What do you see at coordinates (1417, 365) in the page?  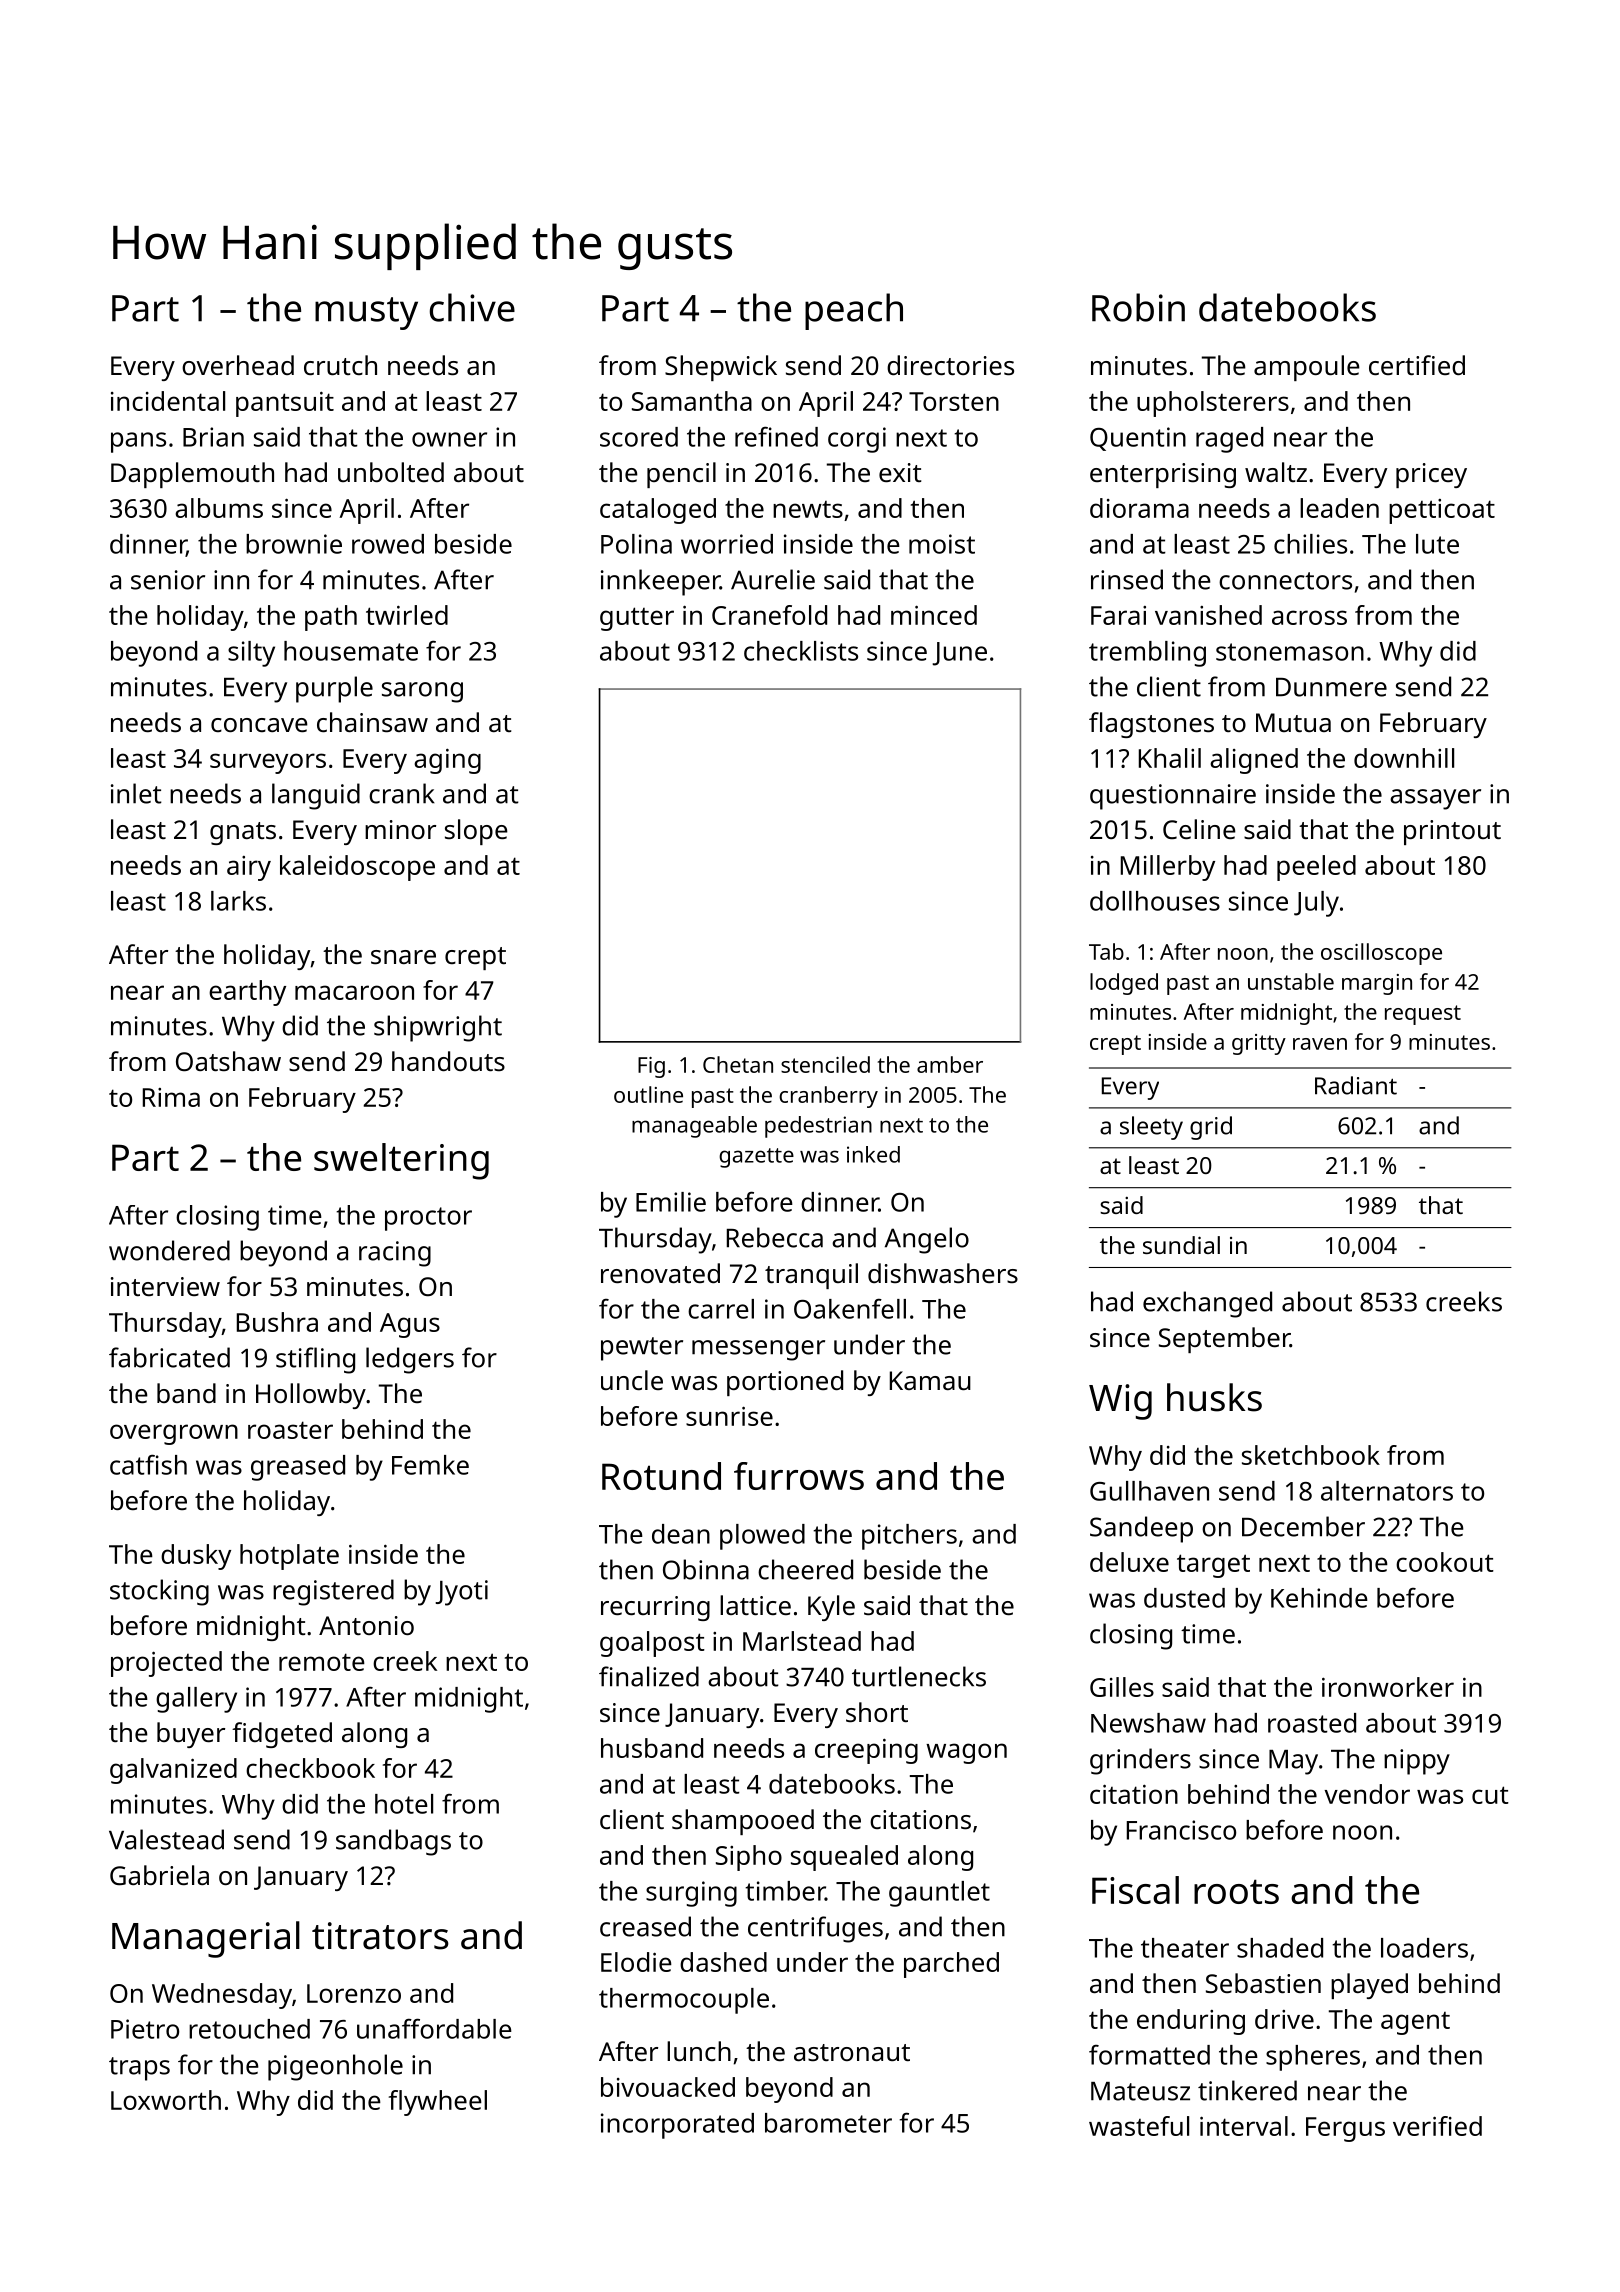 I see `certified` at bounding box center [1417, 365].
